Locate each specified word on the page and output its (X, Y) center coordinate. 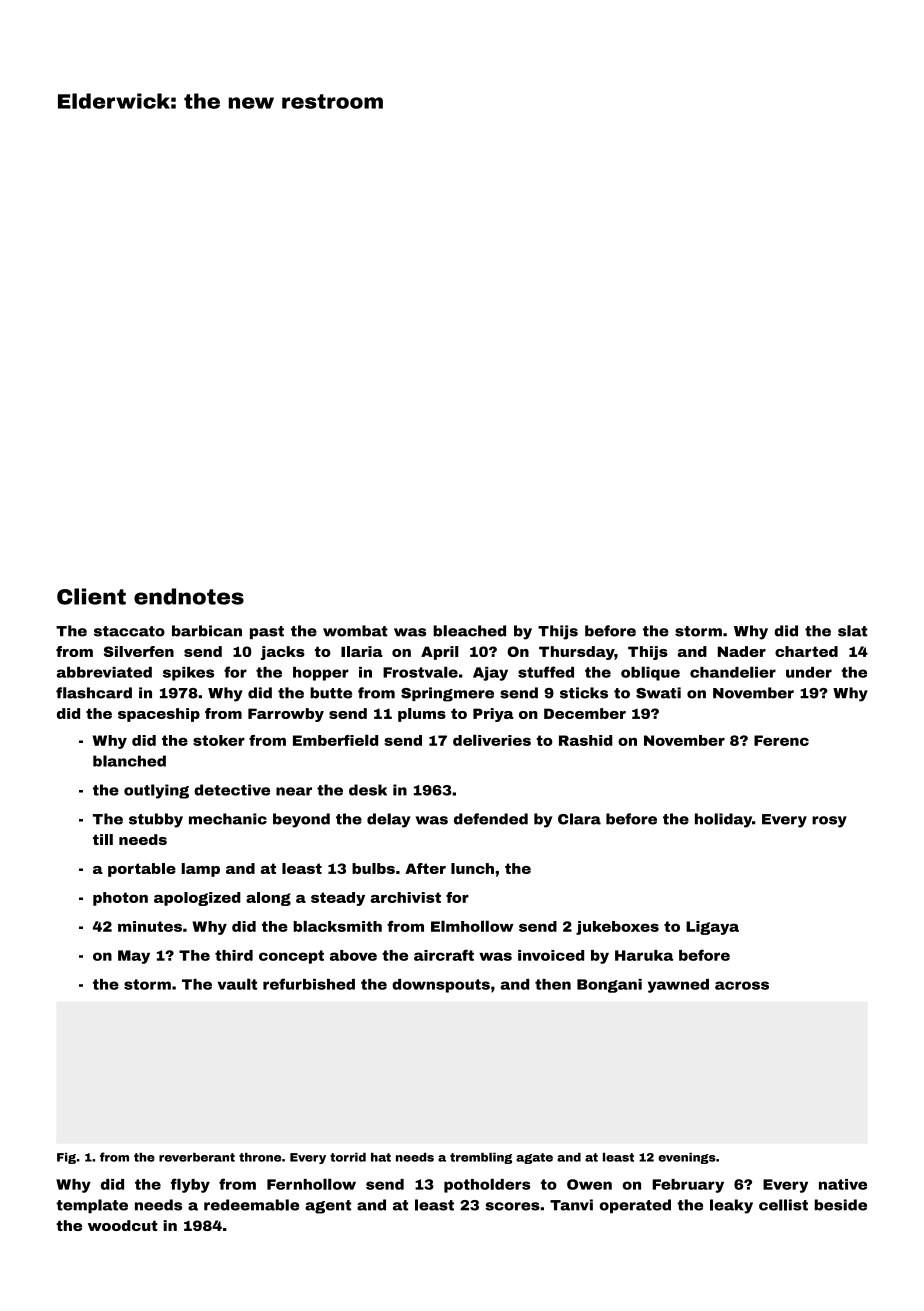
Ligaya (712, 928)
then (553, 984)
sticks (584, 693)
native (843, 1184)
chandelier (733, 672)
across (742, 985)
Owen (589, 1184)
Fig (66, 1158)
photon (120, 899)
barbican (207, 631)
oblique (650, 673)
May (134, 957)
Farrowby (286, 715)
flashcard (94, 693)
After (425, 868)
